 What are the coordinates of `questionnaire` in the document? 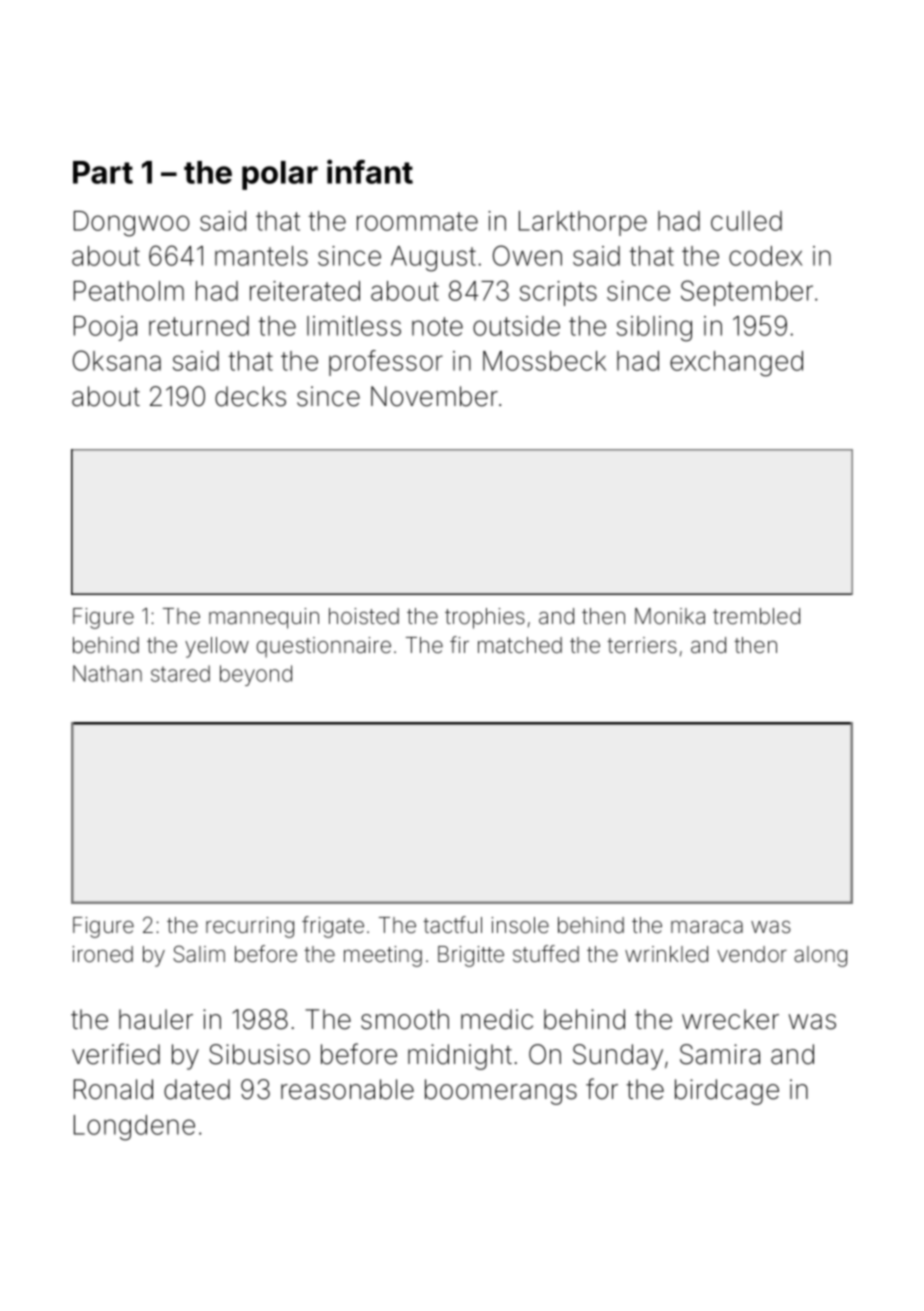 It's located at (324, 647).
